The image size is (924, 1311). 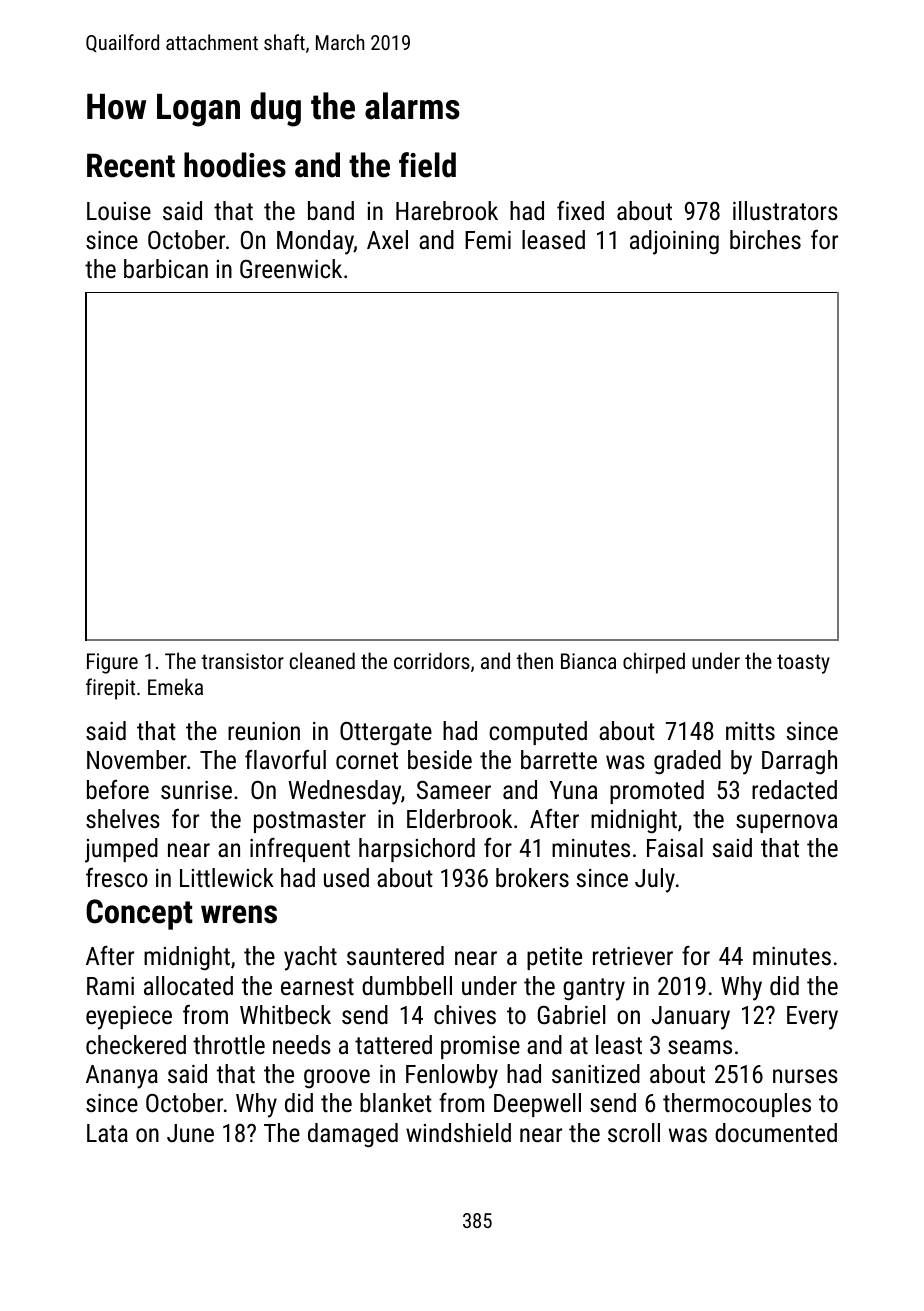 I want to click on scroll, so click(x=634, y=1132).
